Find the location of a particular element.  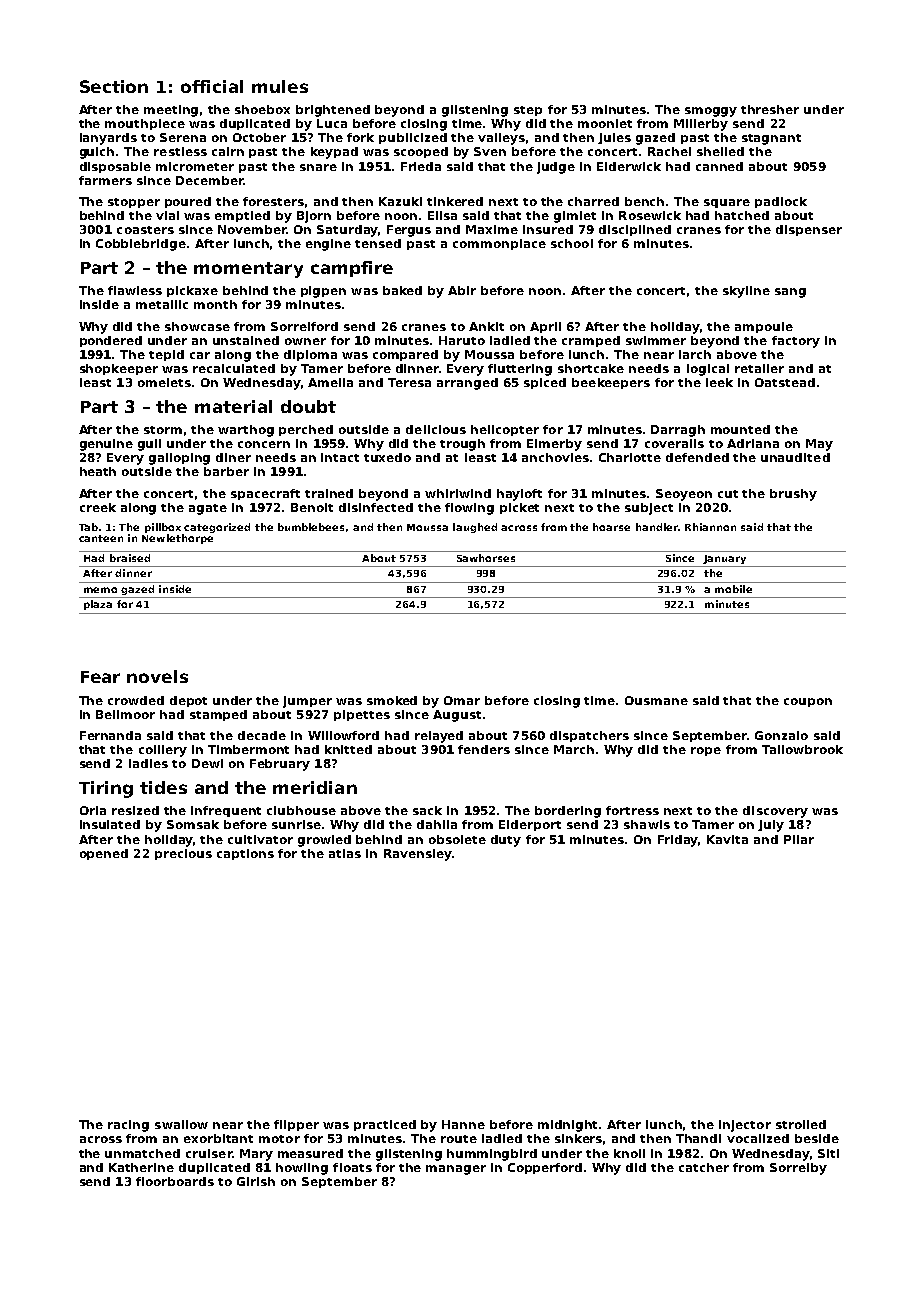

fenders is located at coordinates (484, 749).
